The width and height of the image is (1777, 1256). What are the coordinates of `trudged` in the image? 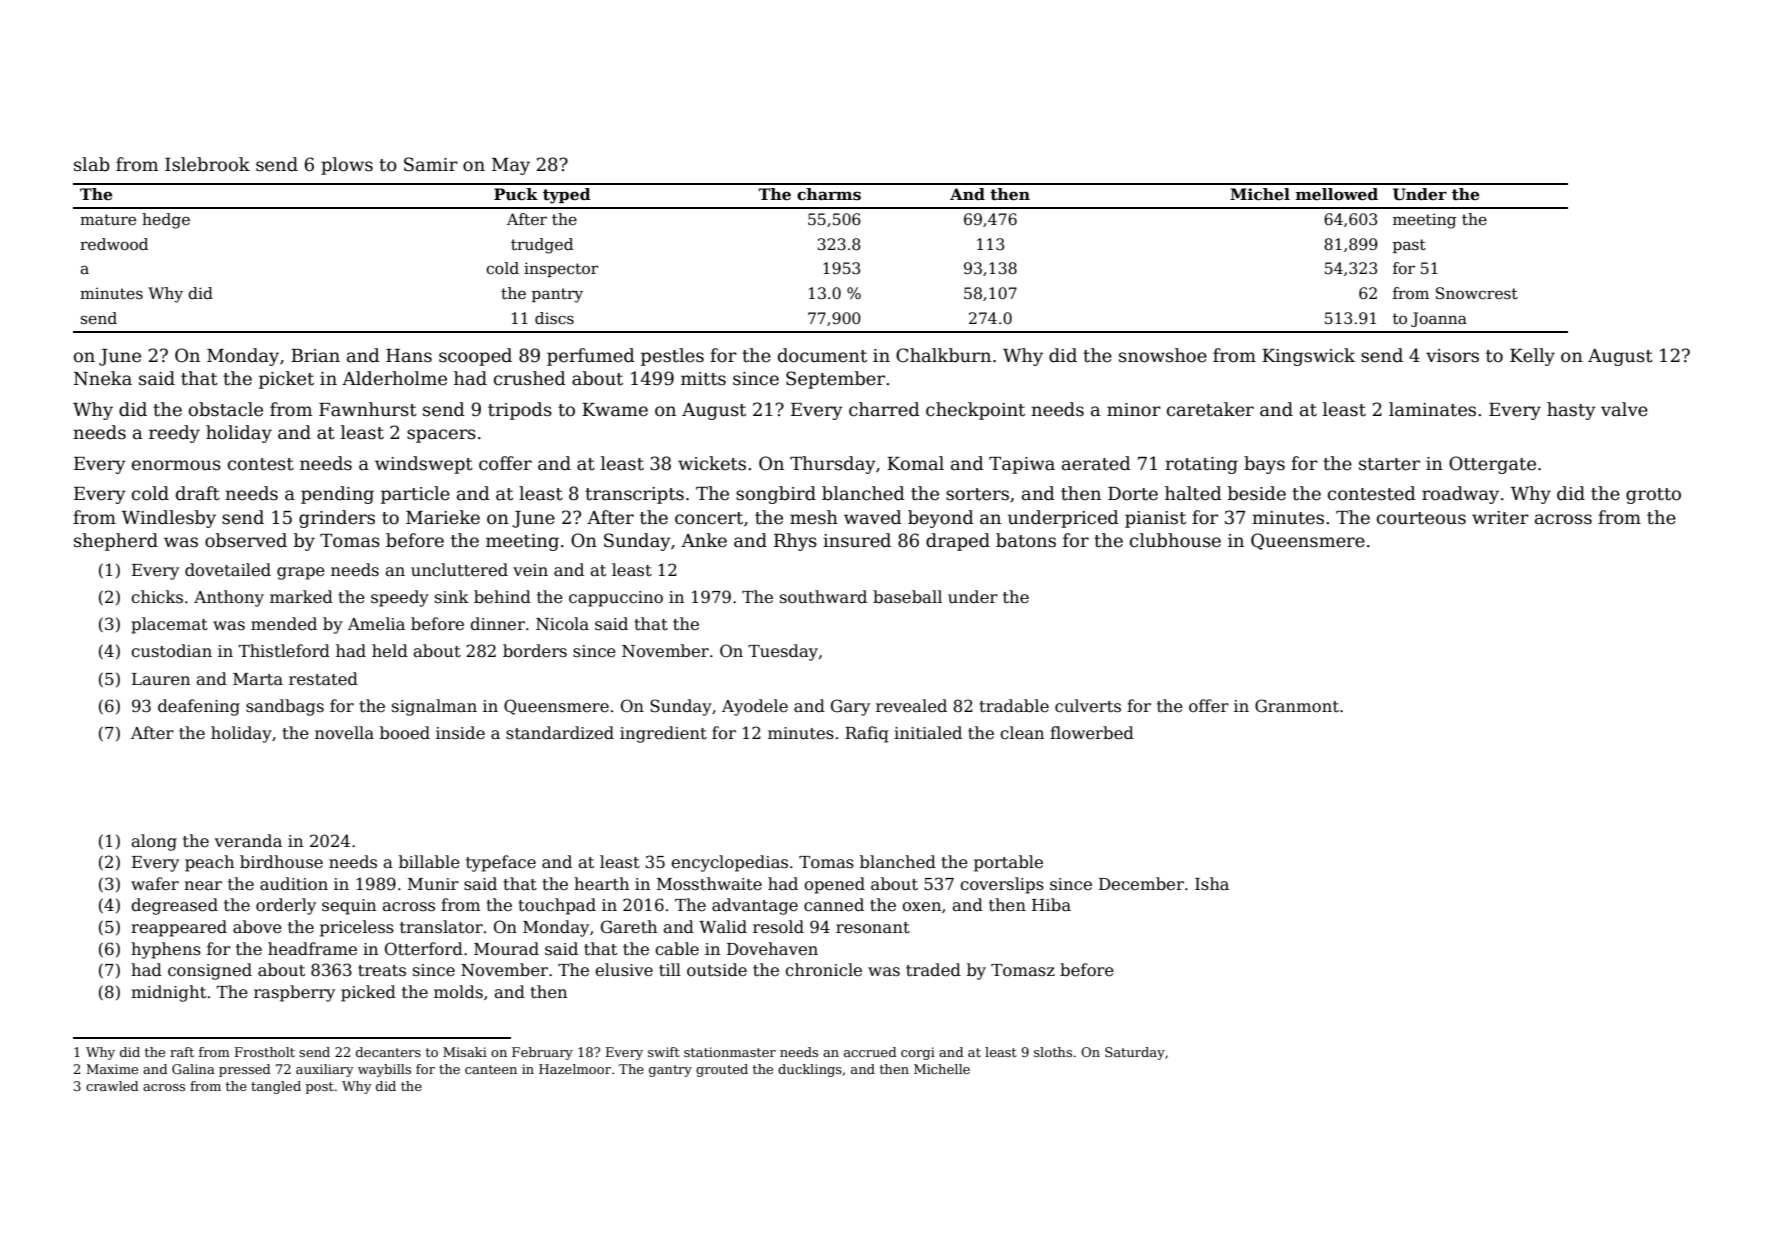 It's located at (542, 246).
